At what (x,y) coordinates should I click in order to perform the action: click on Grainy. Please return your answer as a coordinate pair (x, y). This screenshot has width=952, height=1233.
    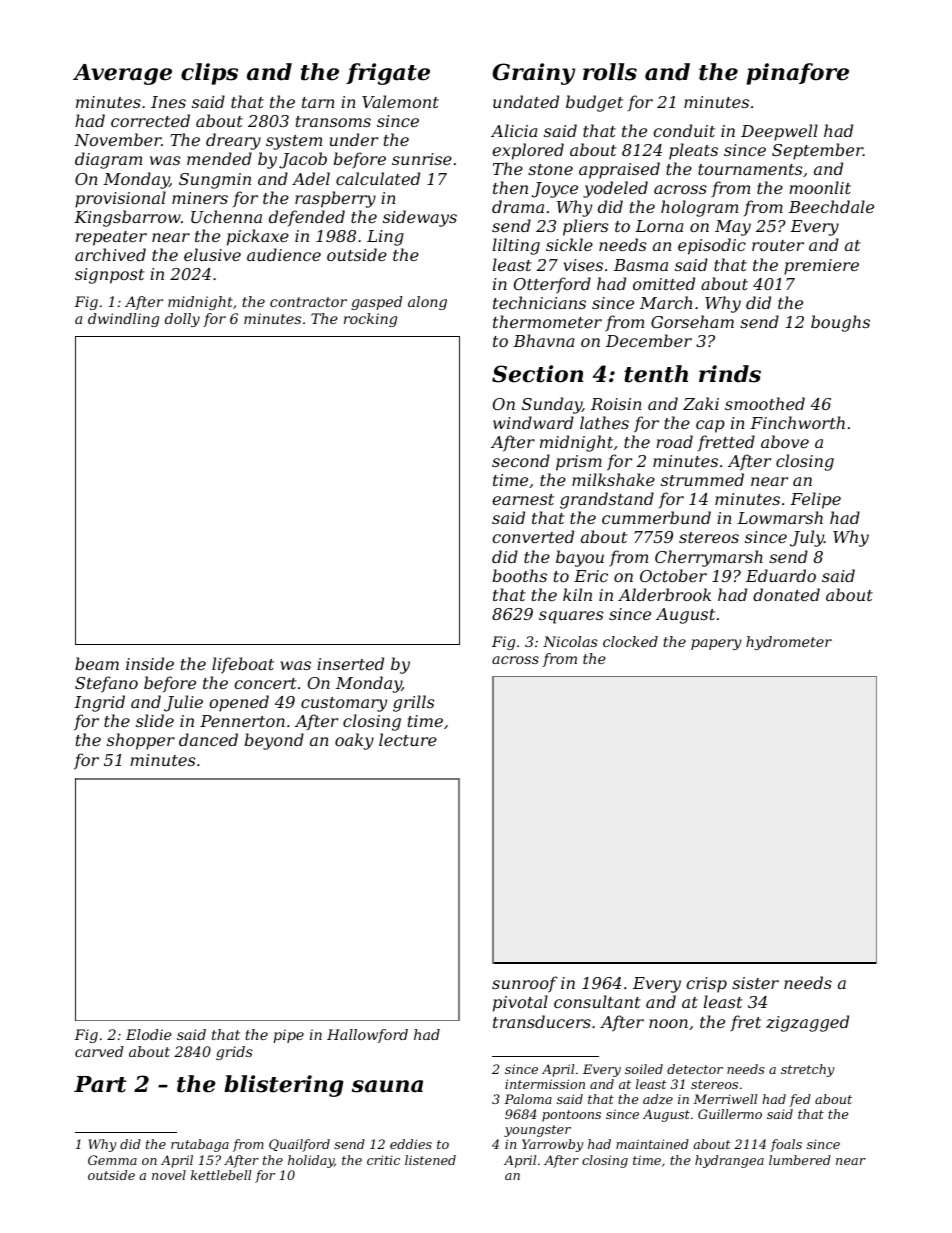
    Looking at the image, I should click on (533, 74).
